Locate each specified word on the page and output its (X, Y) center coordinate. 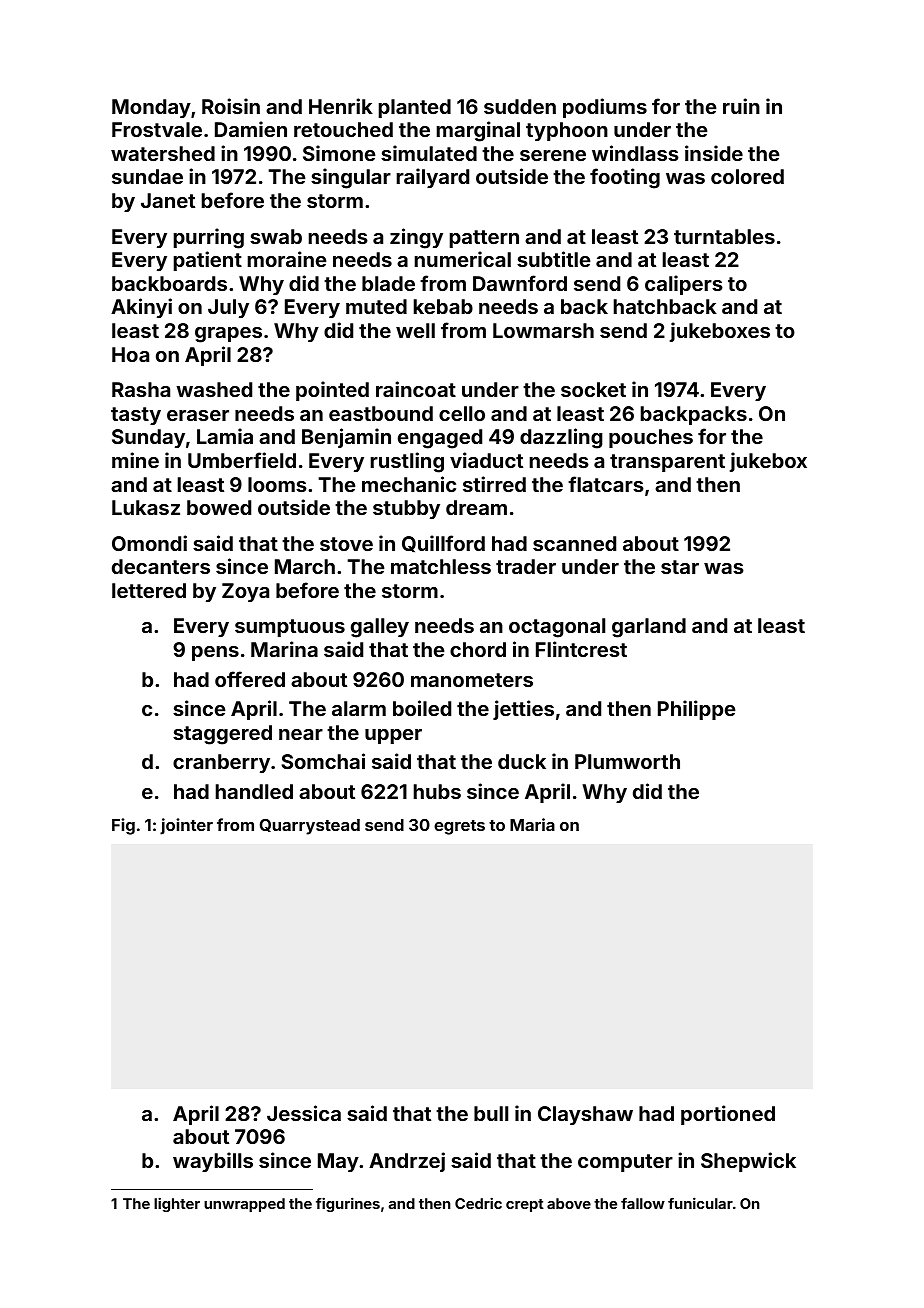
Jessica (304, 1113)
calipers (684, 285)
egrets (459, 827)
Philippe (696, 710)
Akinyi (141, 308)
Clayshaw (585, 1115)
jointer (186, 826)
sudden (520, 106)
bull (491, 1113)
